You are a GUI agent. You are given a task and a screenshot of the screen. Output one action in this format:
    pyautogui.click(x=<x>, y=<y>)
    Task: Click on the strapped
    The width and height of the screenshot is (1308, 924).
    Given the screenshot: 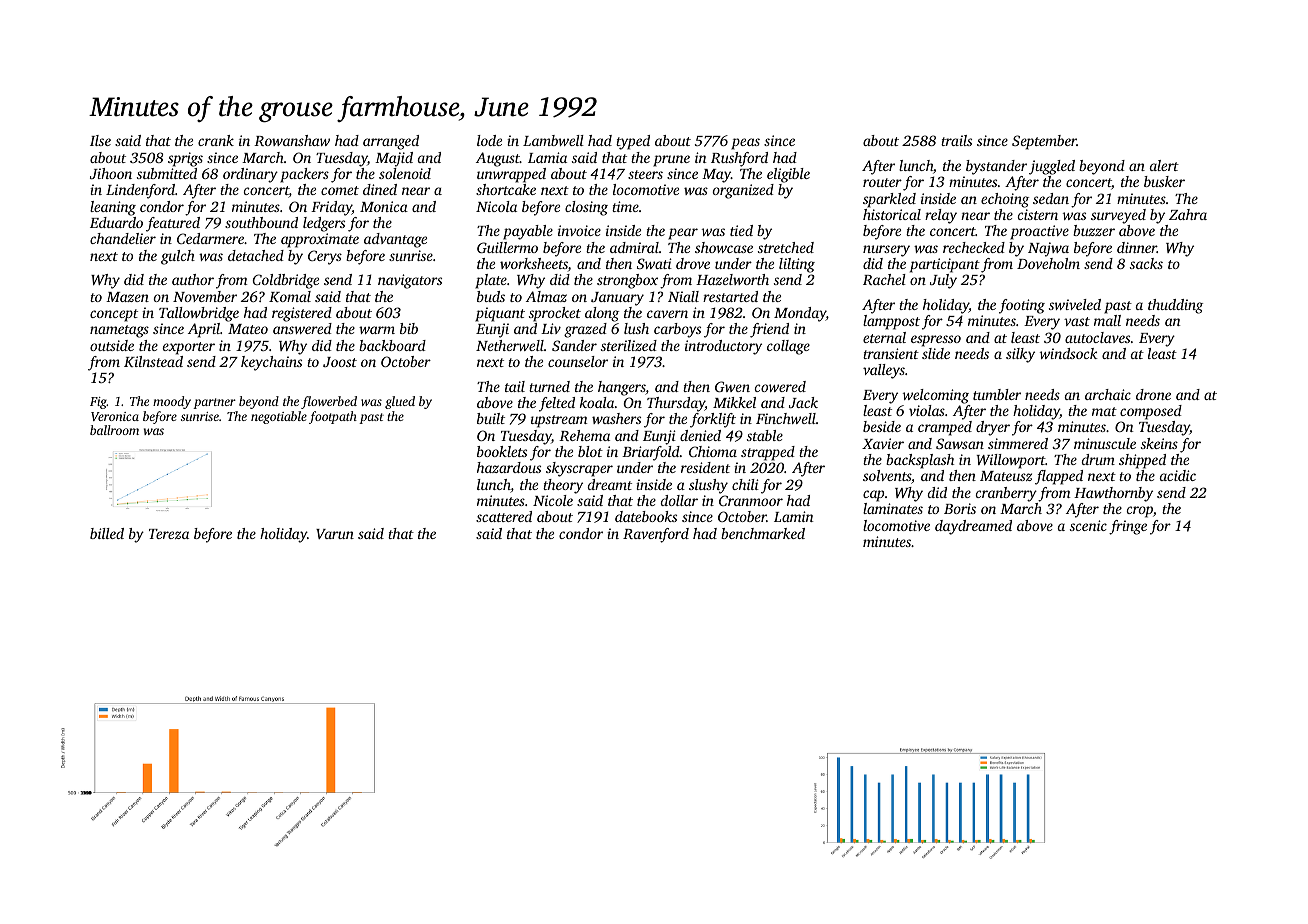 What is the action you would take?
    pyautogui.click(x=768, y=453)
